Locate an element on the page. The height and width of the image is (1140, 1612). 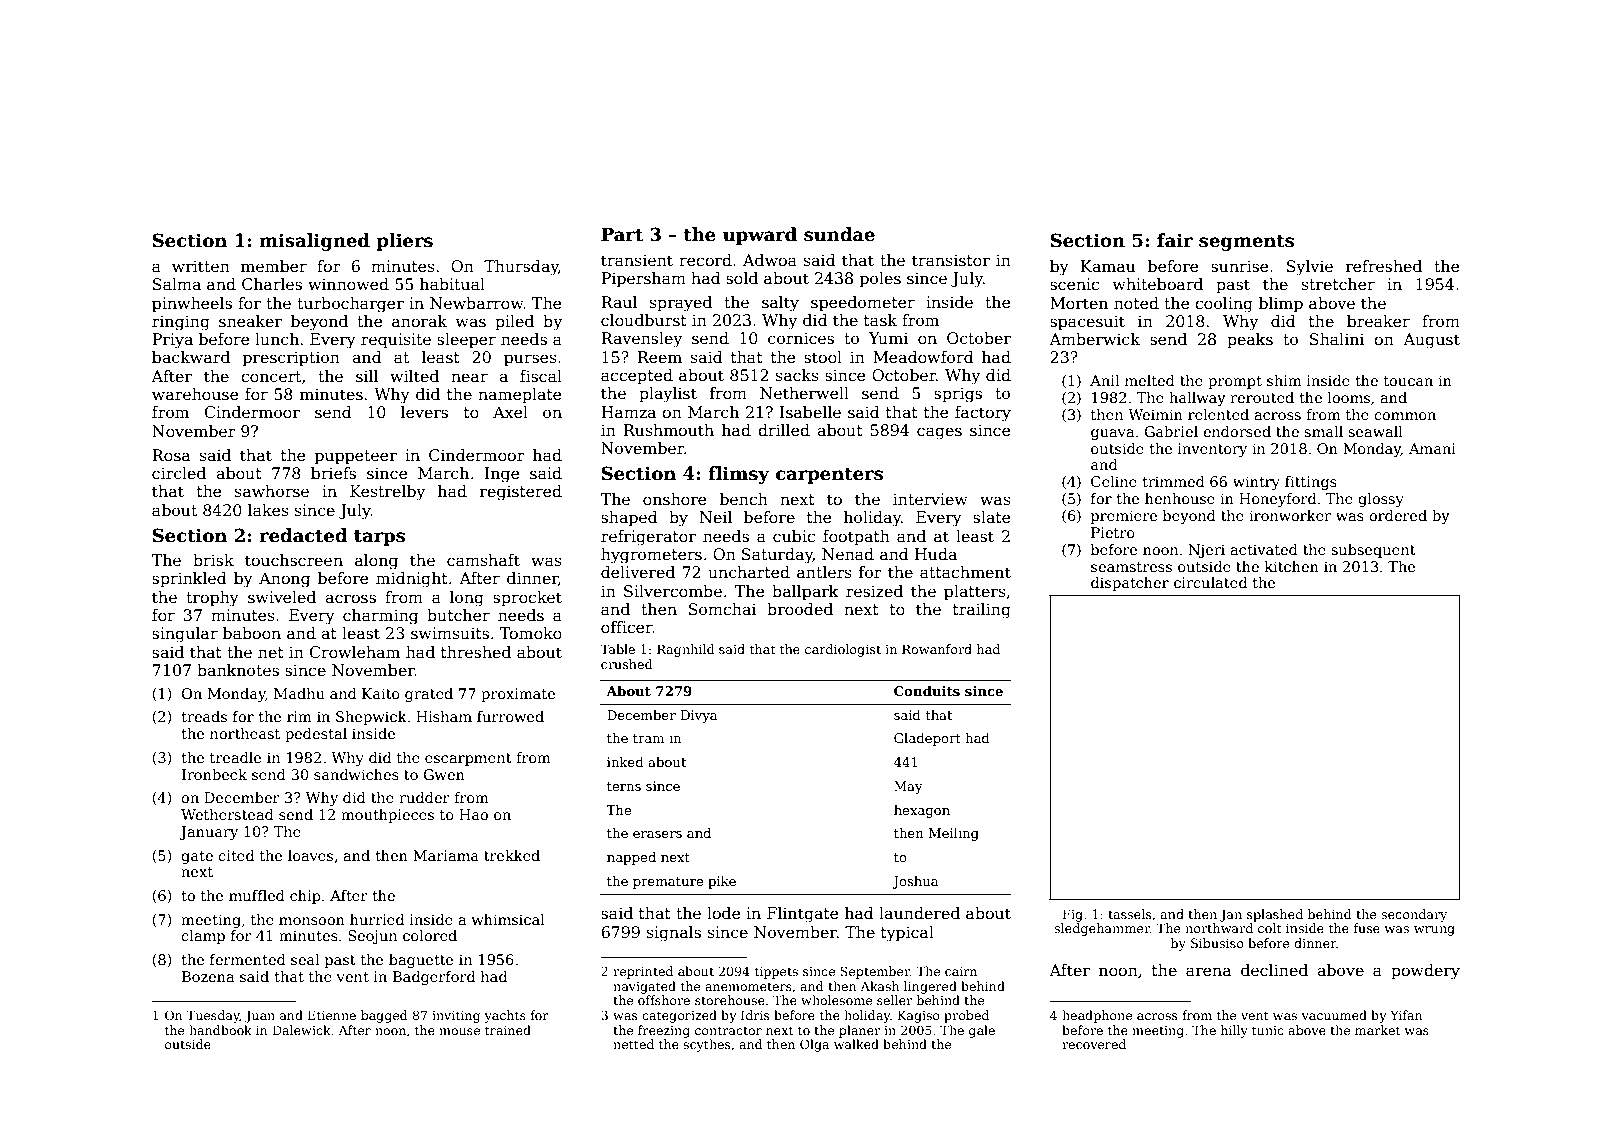
segments is located at coordinates (1246, 243).
